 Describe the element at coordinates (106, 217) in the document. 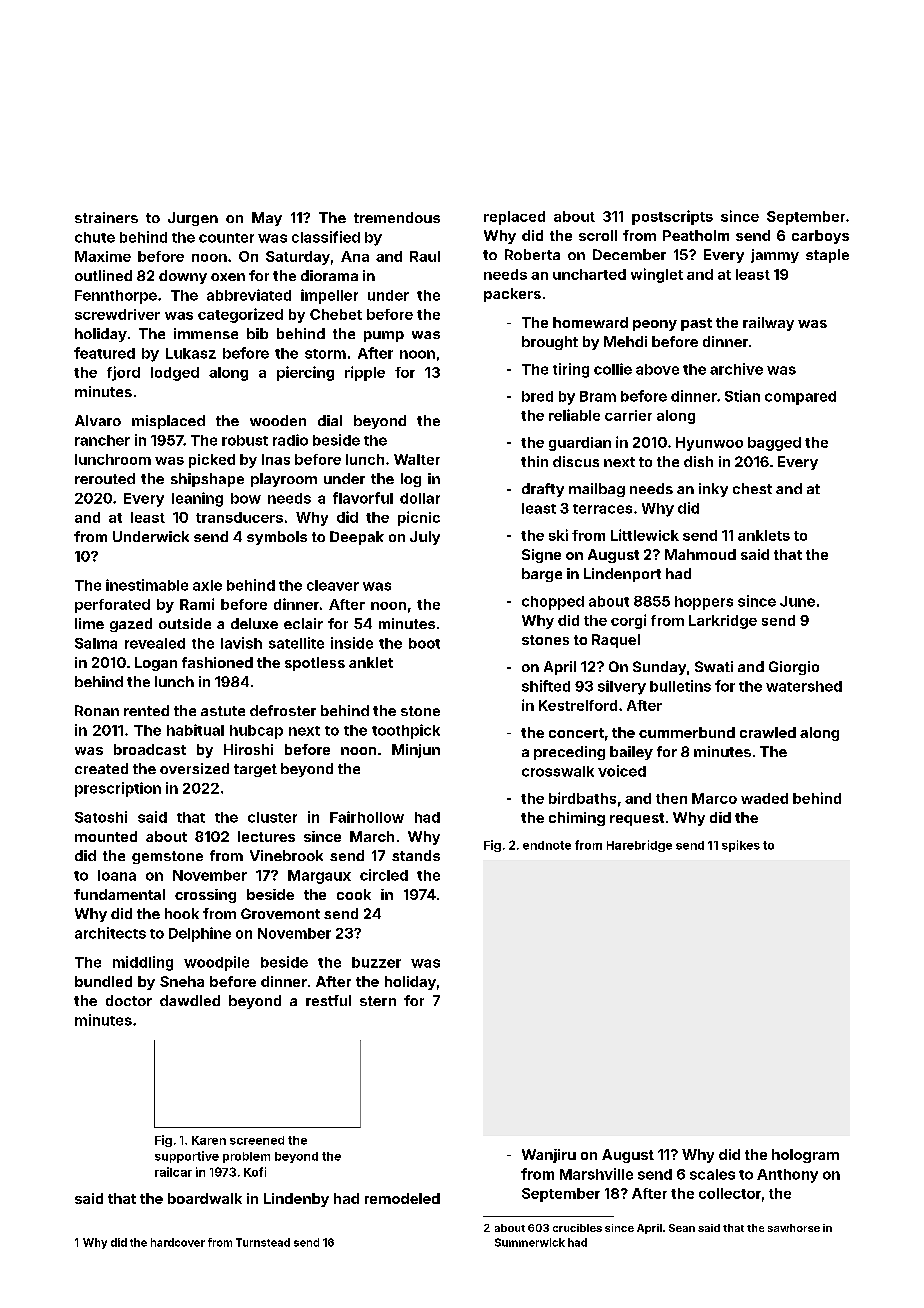

I see `strainers` at that location.
